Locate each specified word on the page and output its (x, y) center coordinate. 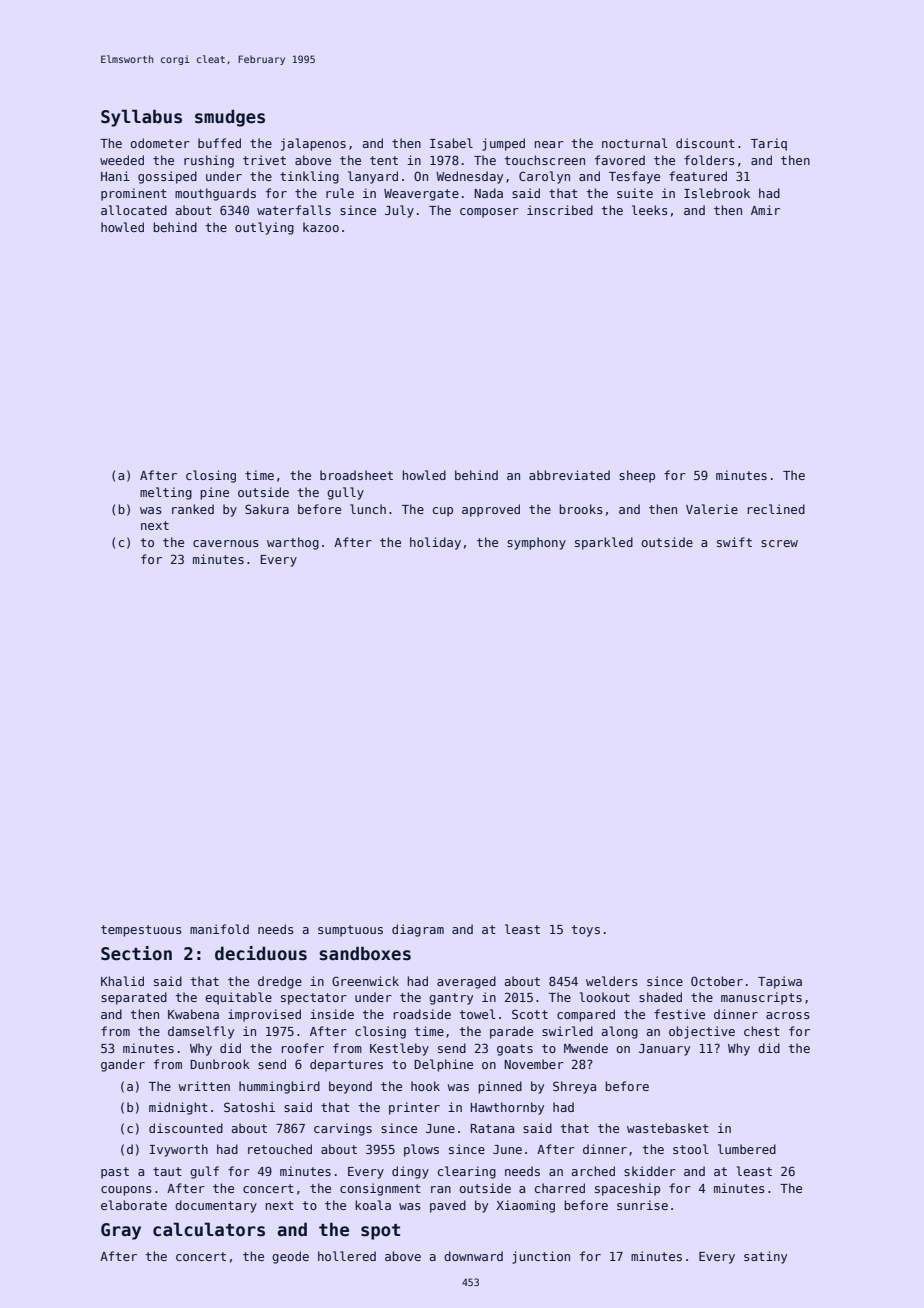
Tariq (769, 144)
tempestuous (141, 931)
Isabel (451, 143)
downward (473, 1256)
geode (290, 1257)
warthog (293, 543)
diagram (418, 930)
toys (586, 931)
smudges (230, 118)
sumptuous (350, 931)
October (717, 981)
